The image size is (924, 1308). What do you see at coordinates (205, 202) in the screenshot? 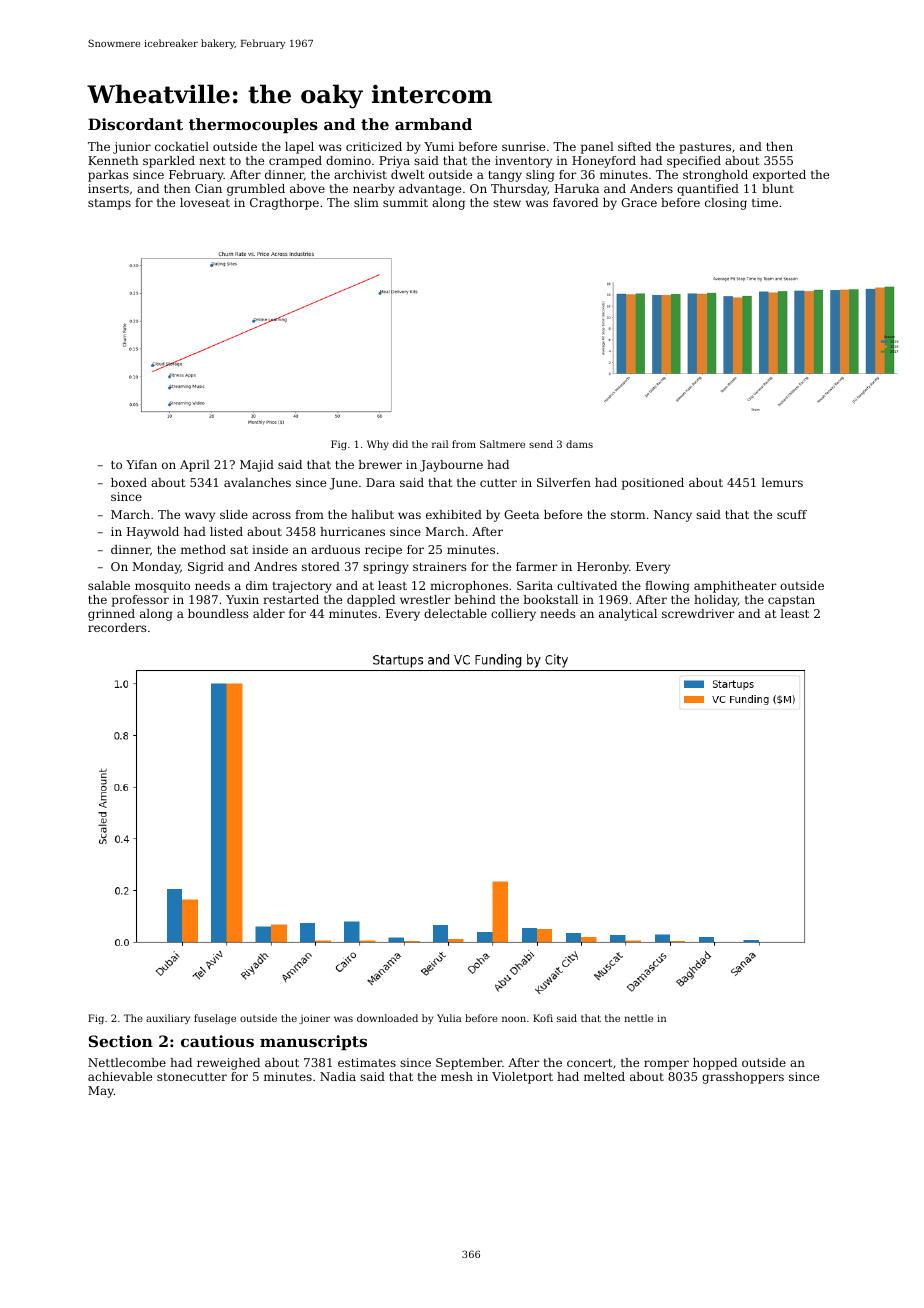
I see `loveseat` at bounding box center [205, 202].
